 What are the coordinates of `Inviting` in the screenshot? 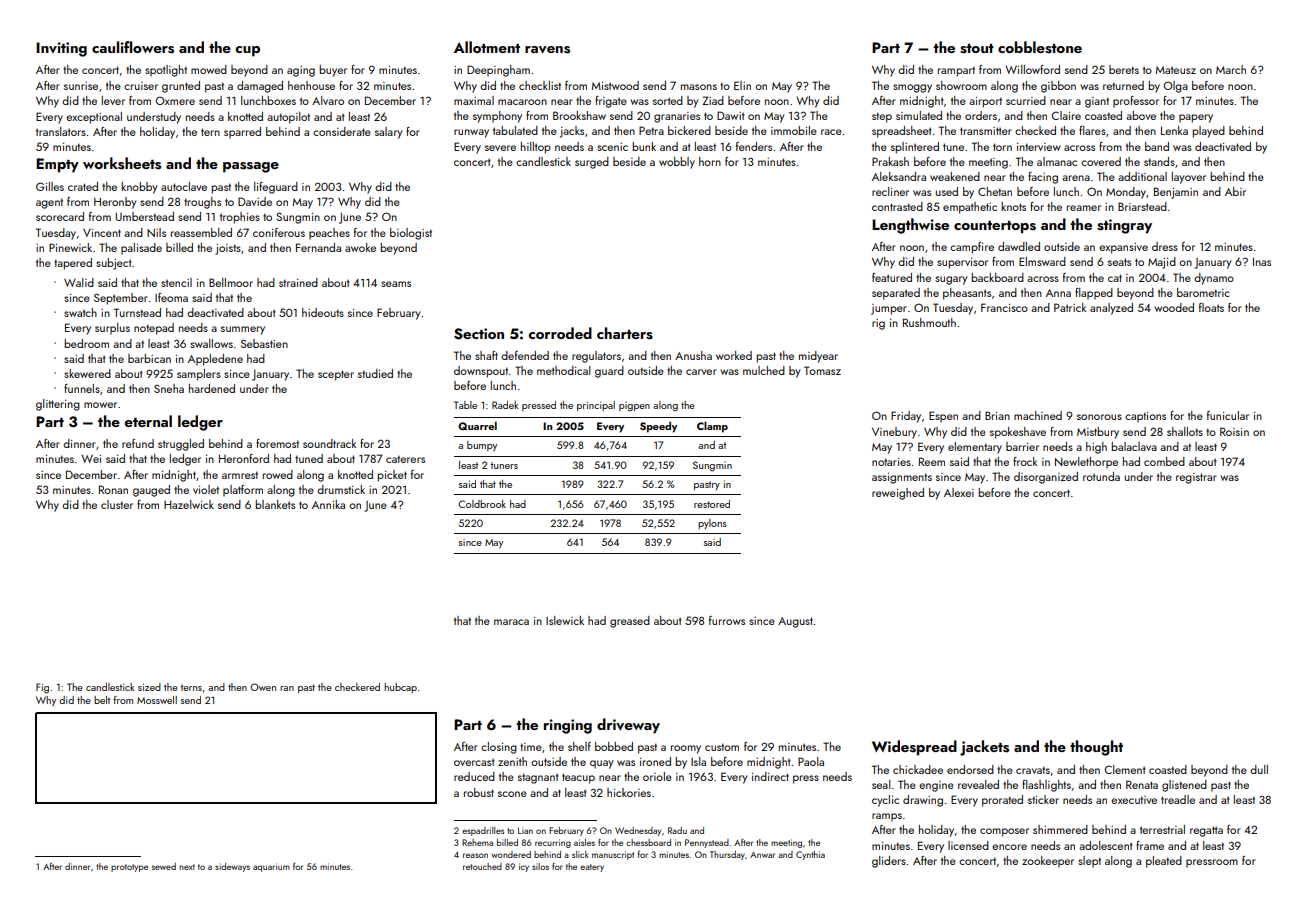 It's located at (61, 49).
